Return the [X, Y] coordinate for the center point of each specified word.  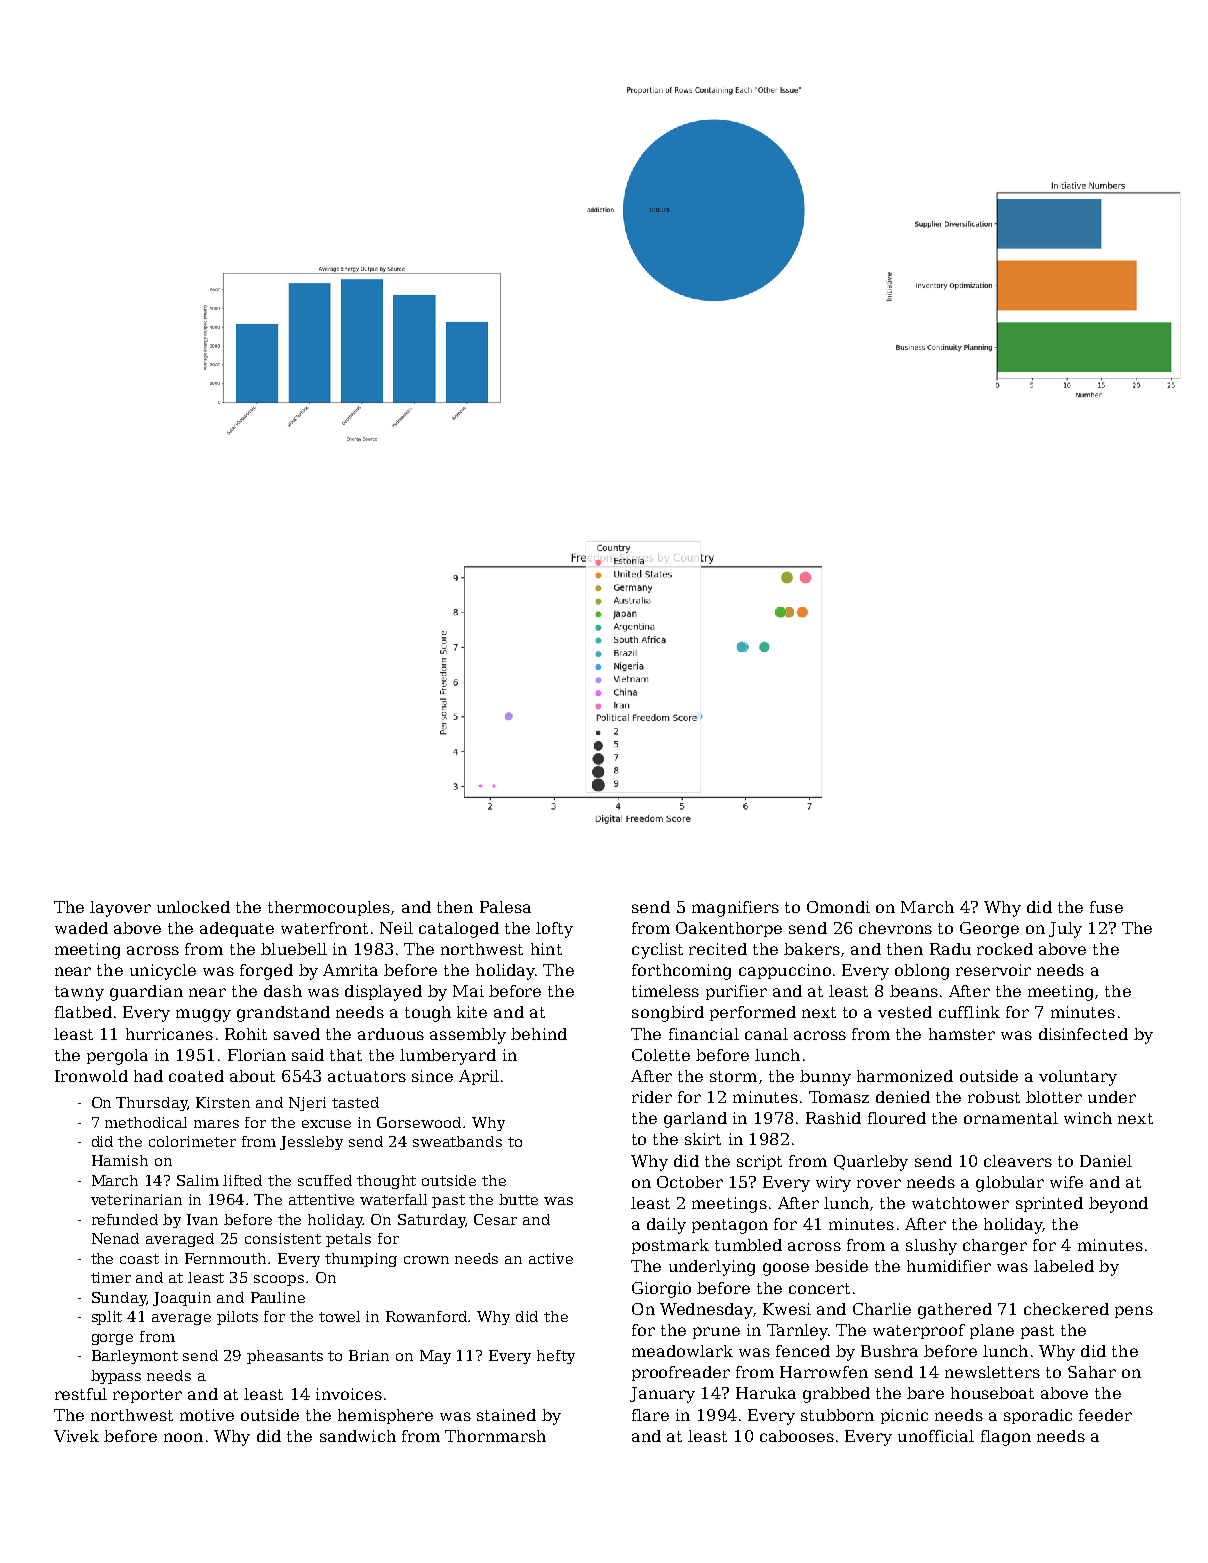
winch [1088, 1118]
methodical [146, 1122]
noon [183, 1437]
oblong [922, 972]
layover [120, 909]
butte [518, 1199]
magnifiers [735, 909]
